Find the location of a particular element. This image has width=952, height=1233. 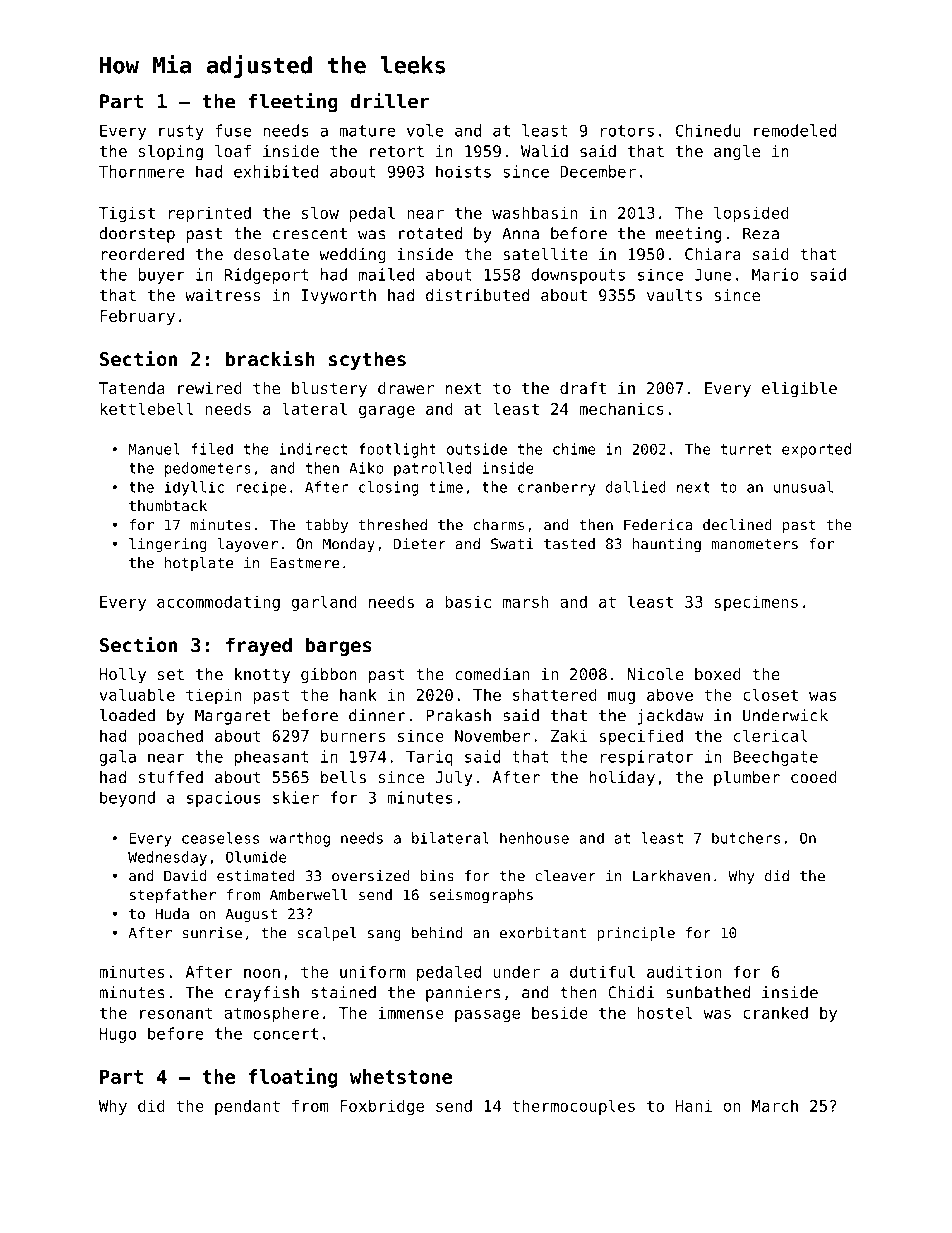

clerical is located at coordinates (771, 735).
